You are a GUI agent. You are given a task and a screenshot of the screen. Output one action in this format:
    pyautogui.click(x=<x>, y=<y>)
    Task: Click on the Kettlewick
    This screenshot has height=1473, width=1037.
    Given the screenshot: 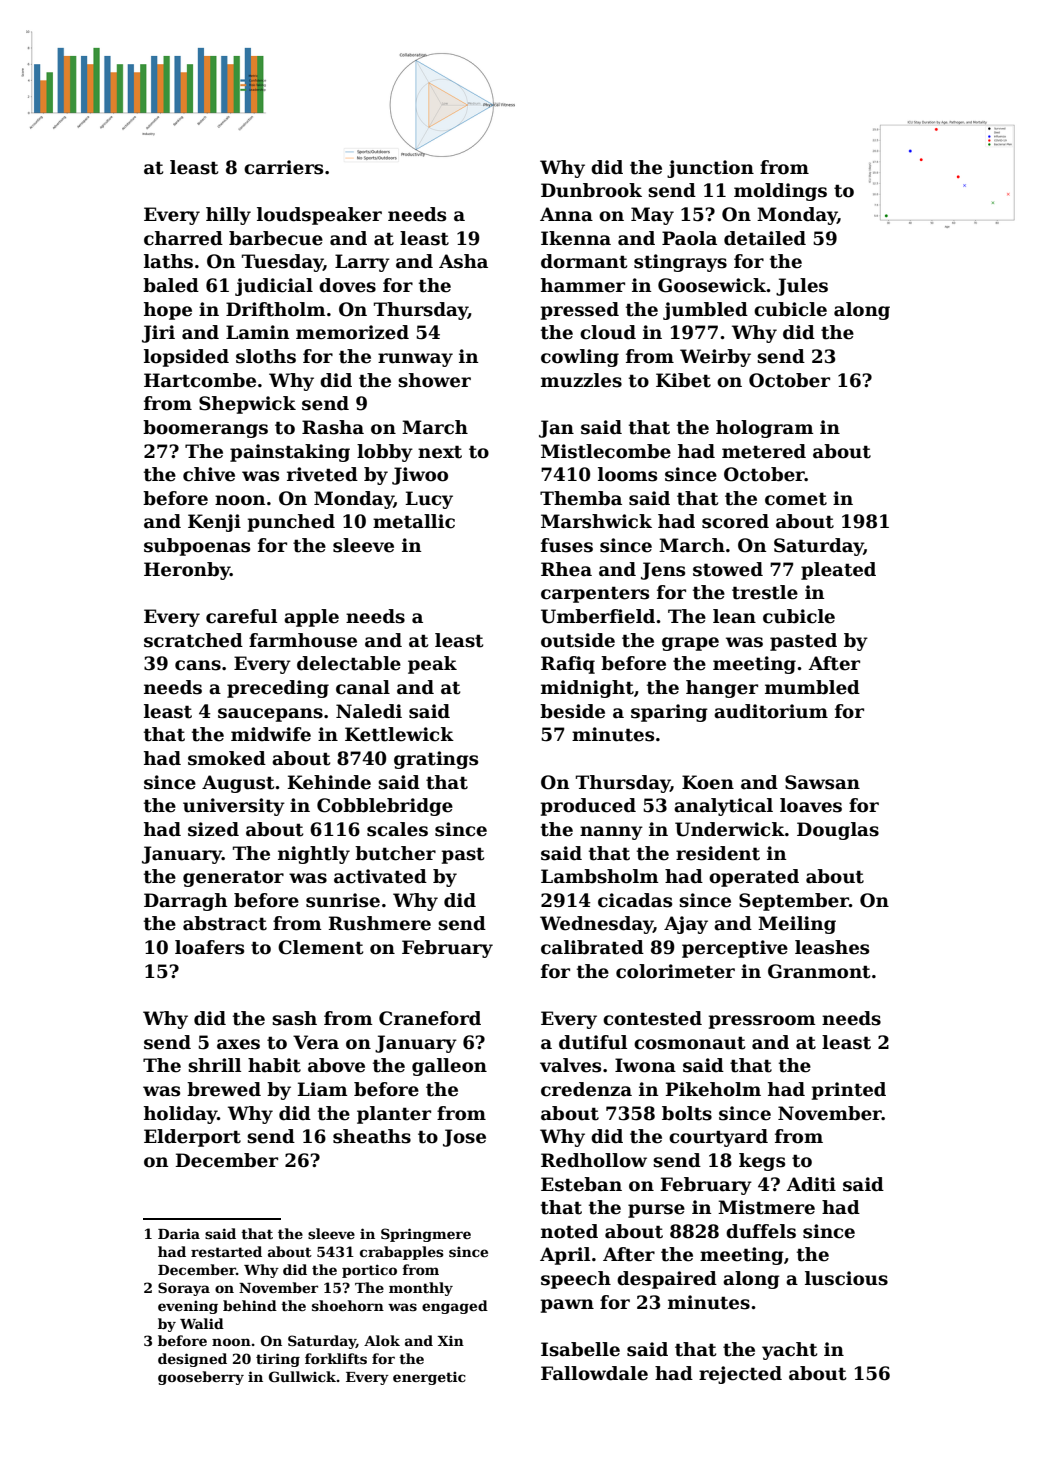 What is the action you would take?
    pyautogui.click(x=399, y=734)
